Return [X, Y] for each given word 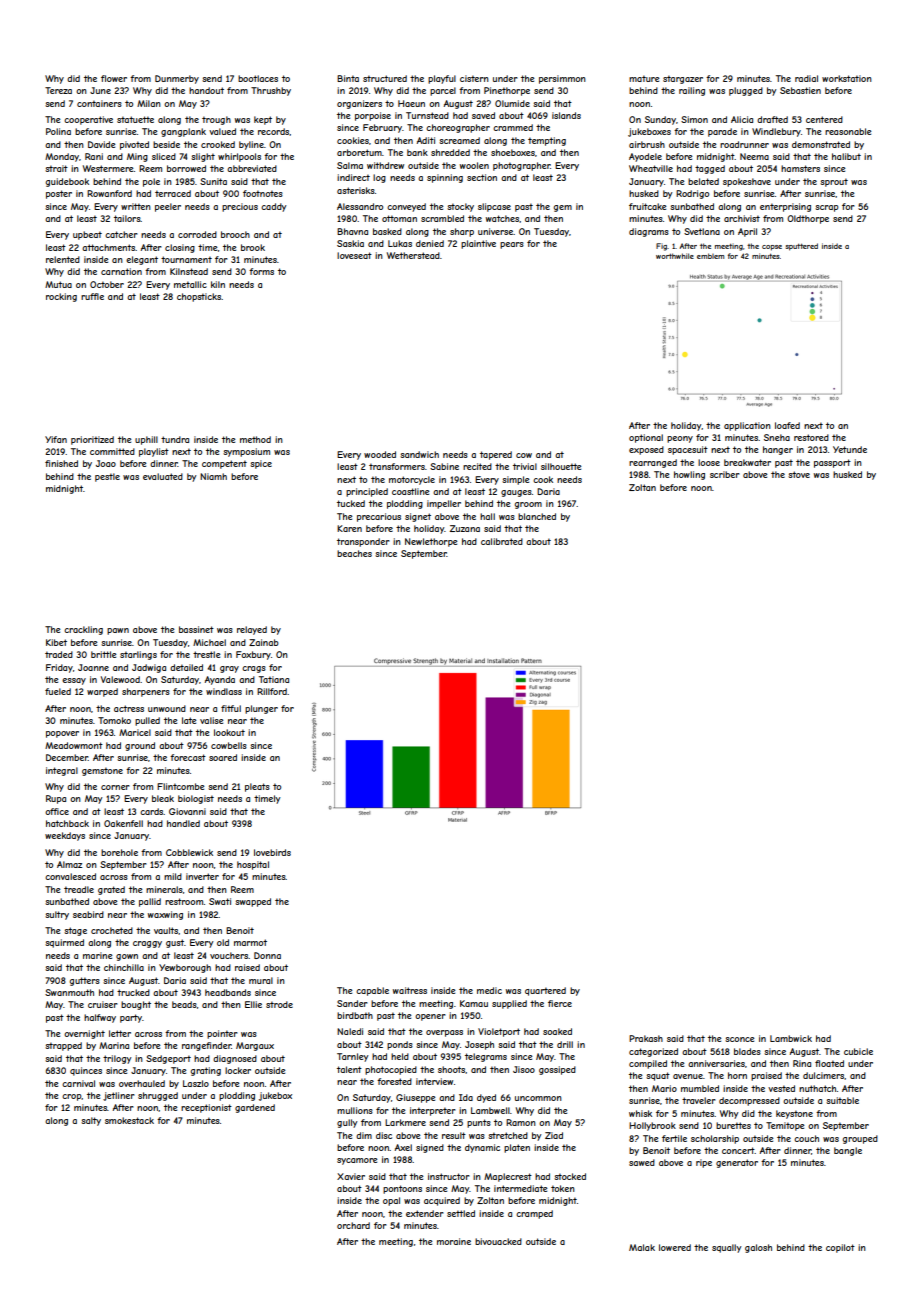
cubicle [858, 1051]
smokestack [129, 1120]
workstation [847, 78]
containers [99, 103]
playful [442, 79]
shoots [452, 1070]
